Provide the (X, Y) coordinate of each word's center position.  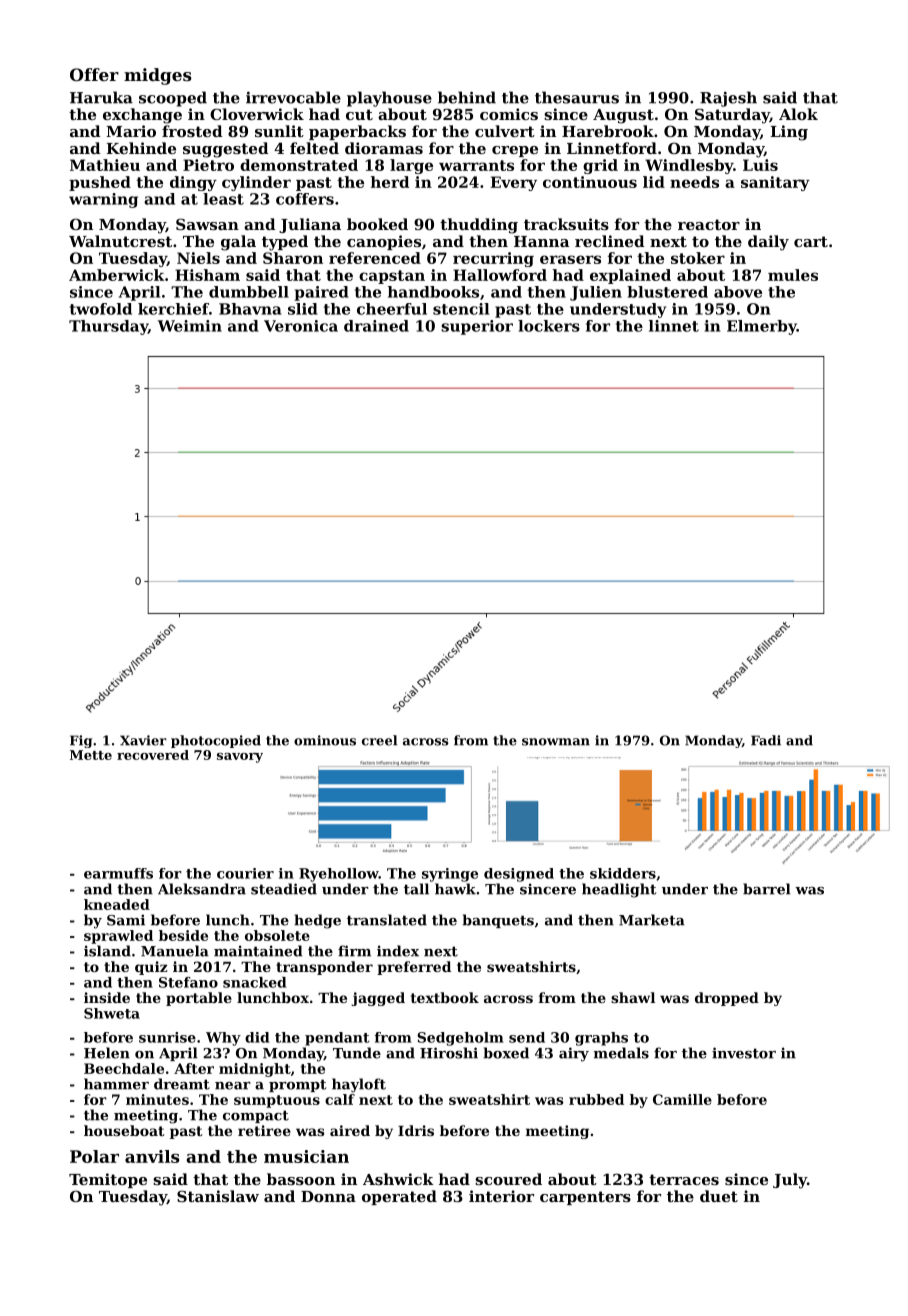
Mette (91, 755)
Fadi (766, 740)
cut (359, 114)
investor (744, 1053)
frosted (192, 131)
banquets (498, 921)
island (107, 951)
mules (793, 275)
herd (390, 182)
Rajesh (728, 99)
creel (379, 740)
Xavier (143, 740)
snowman (556, 742)
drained (376, 326)
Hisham (207, 275)
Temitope (108, 1180)
